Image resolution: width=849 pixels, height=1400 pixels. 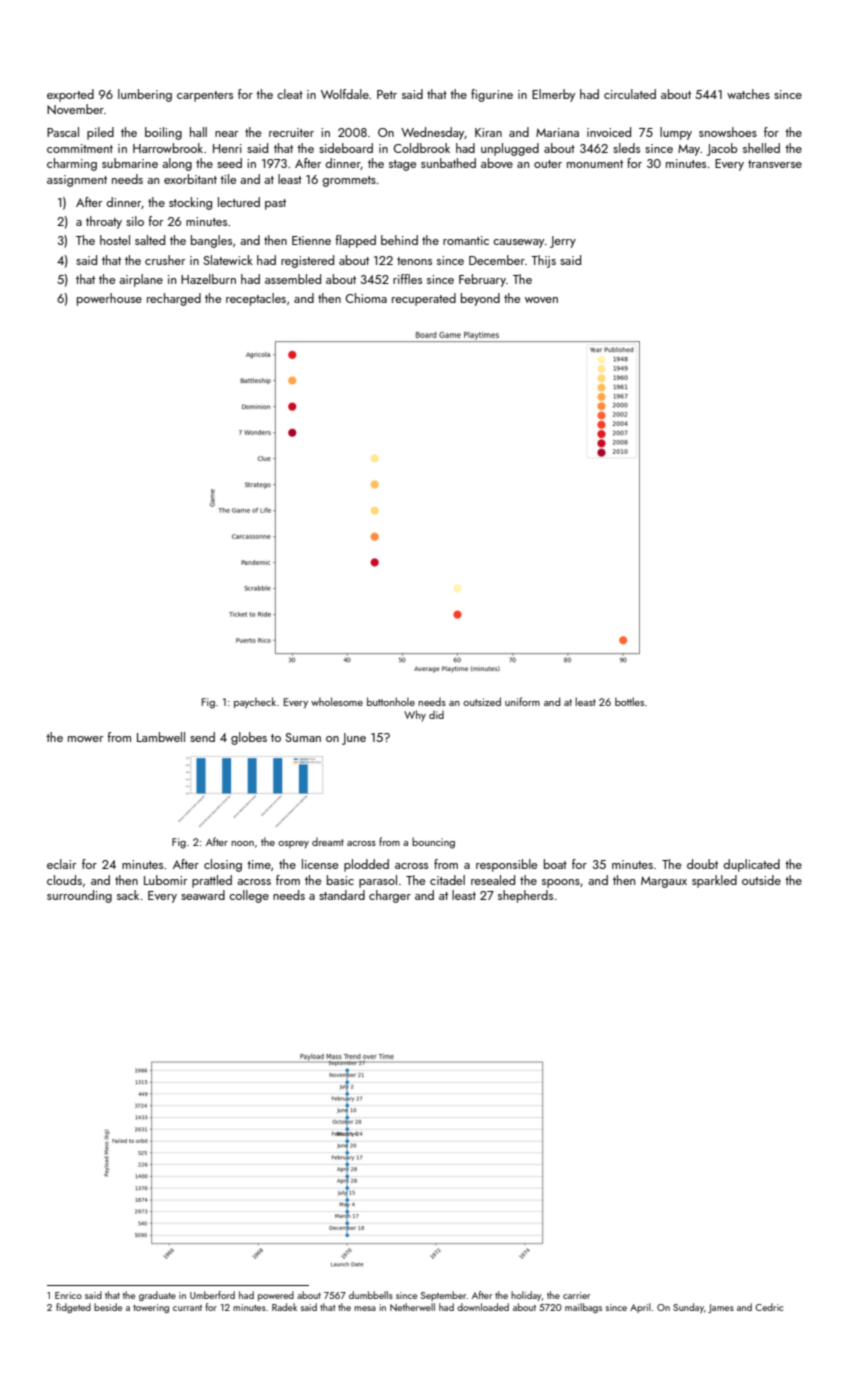 I want to click on carrier, so click(x=576, y=1295).
